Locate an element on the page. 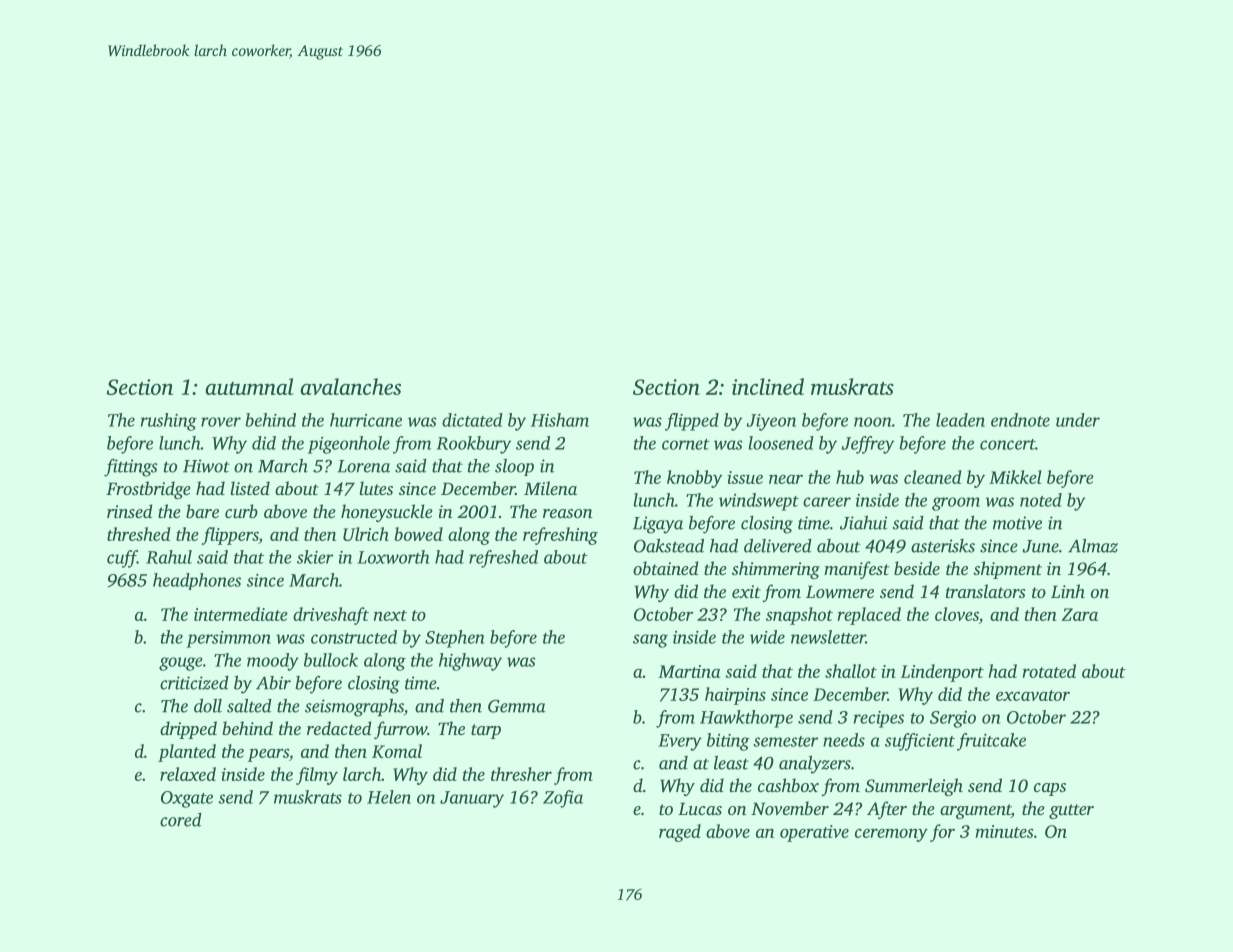 This page has width=1233, height=952. Jiyeon is located at coordinates (771, 422).
